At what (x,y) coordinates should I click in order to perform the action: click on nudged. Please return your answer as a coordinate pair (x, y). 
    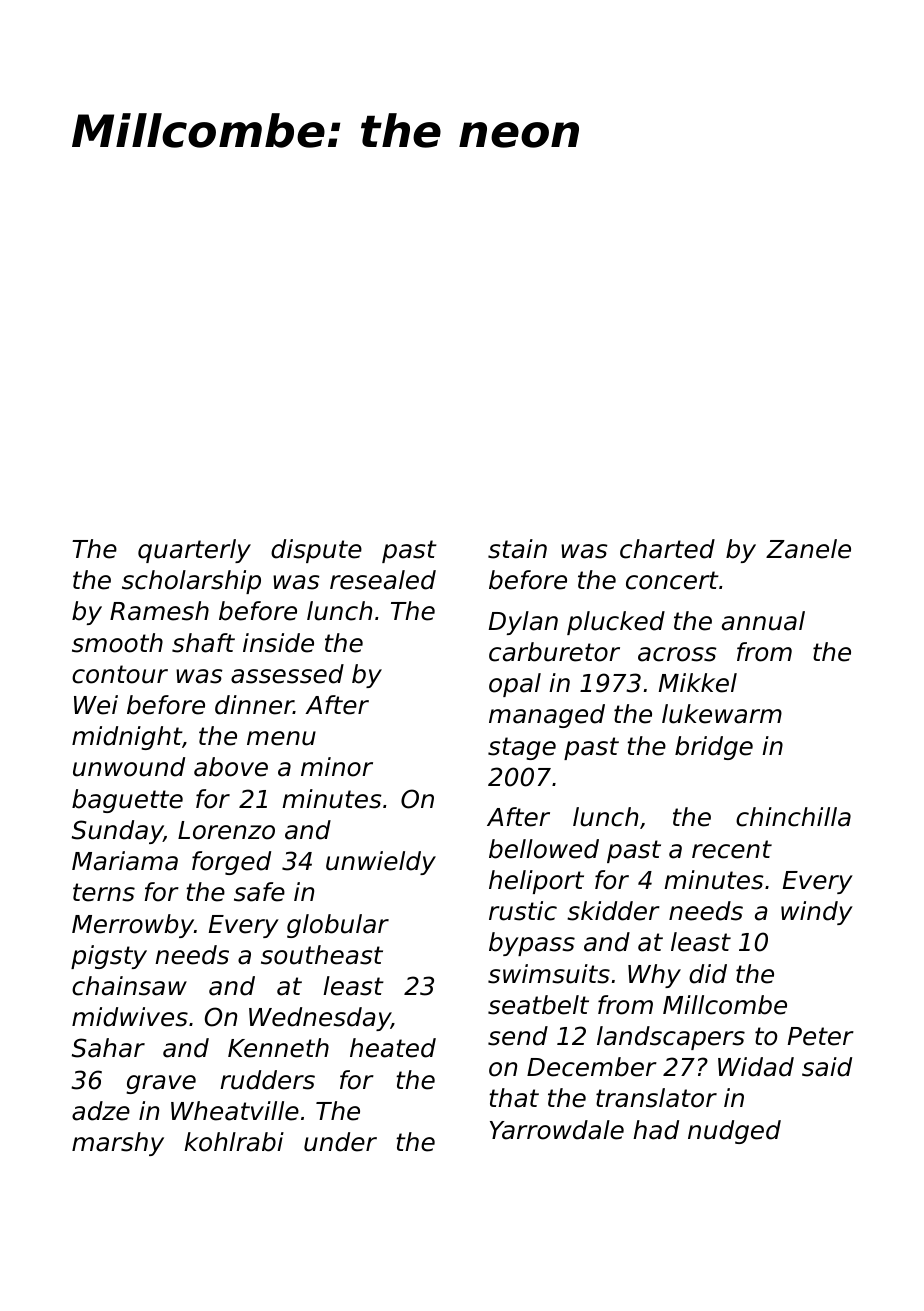
    Looking at the image, I should click on (734, 1132).
